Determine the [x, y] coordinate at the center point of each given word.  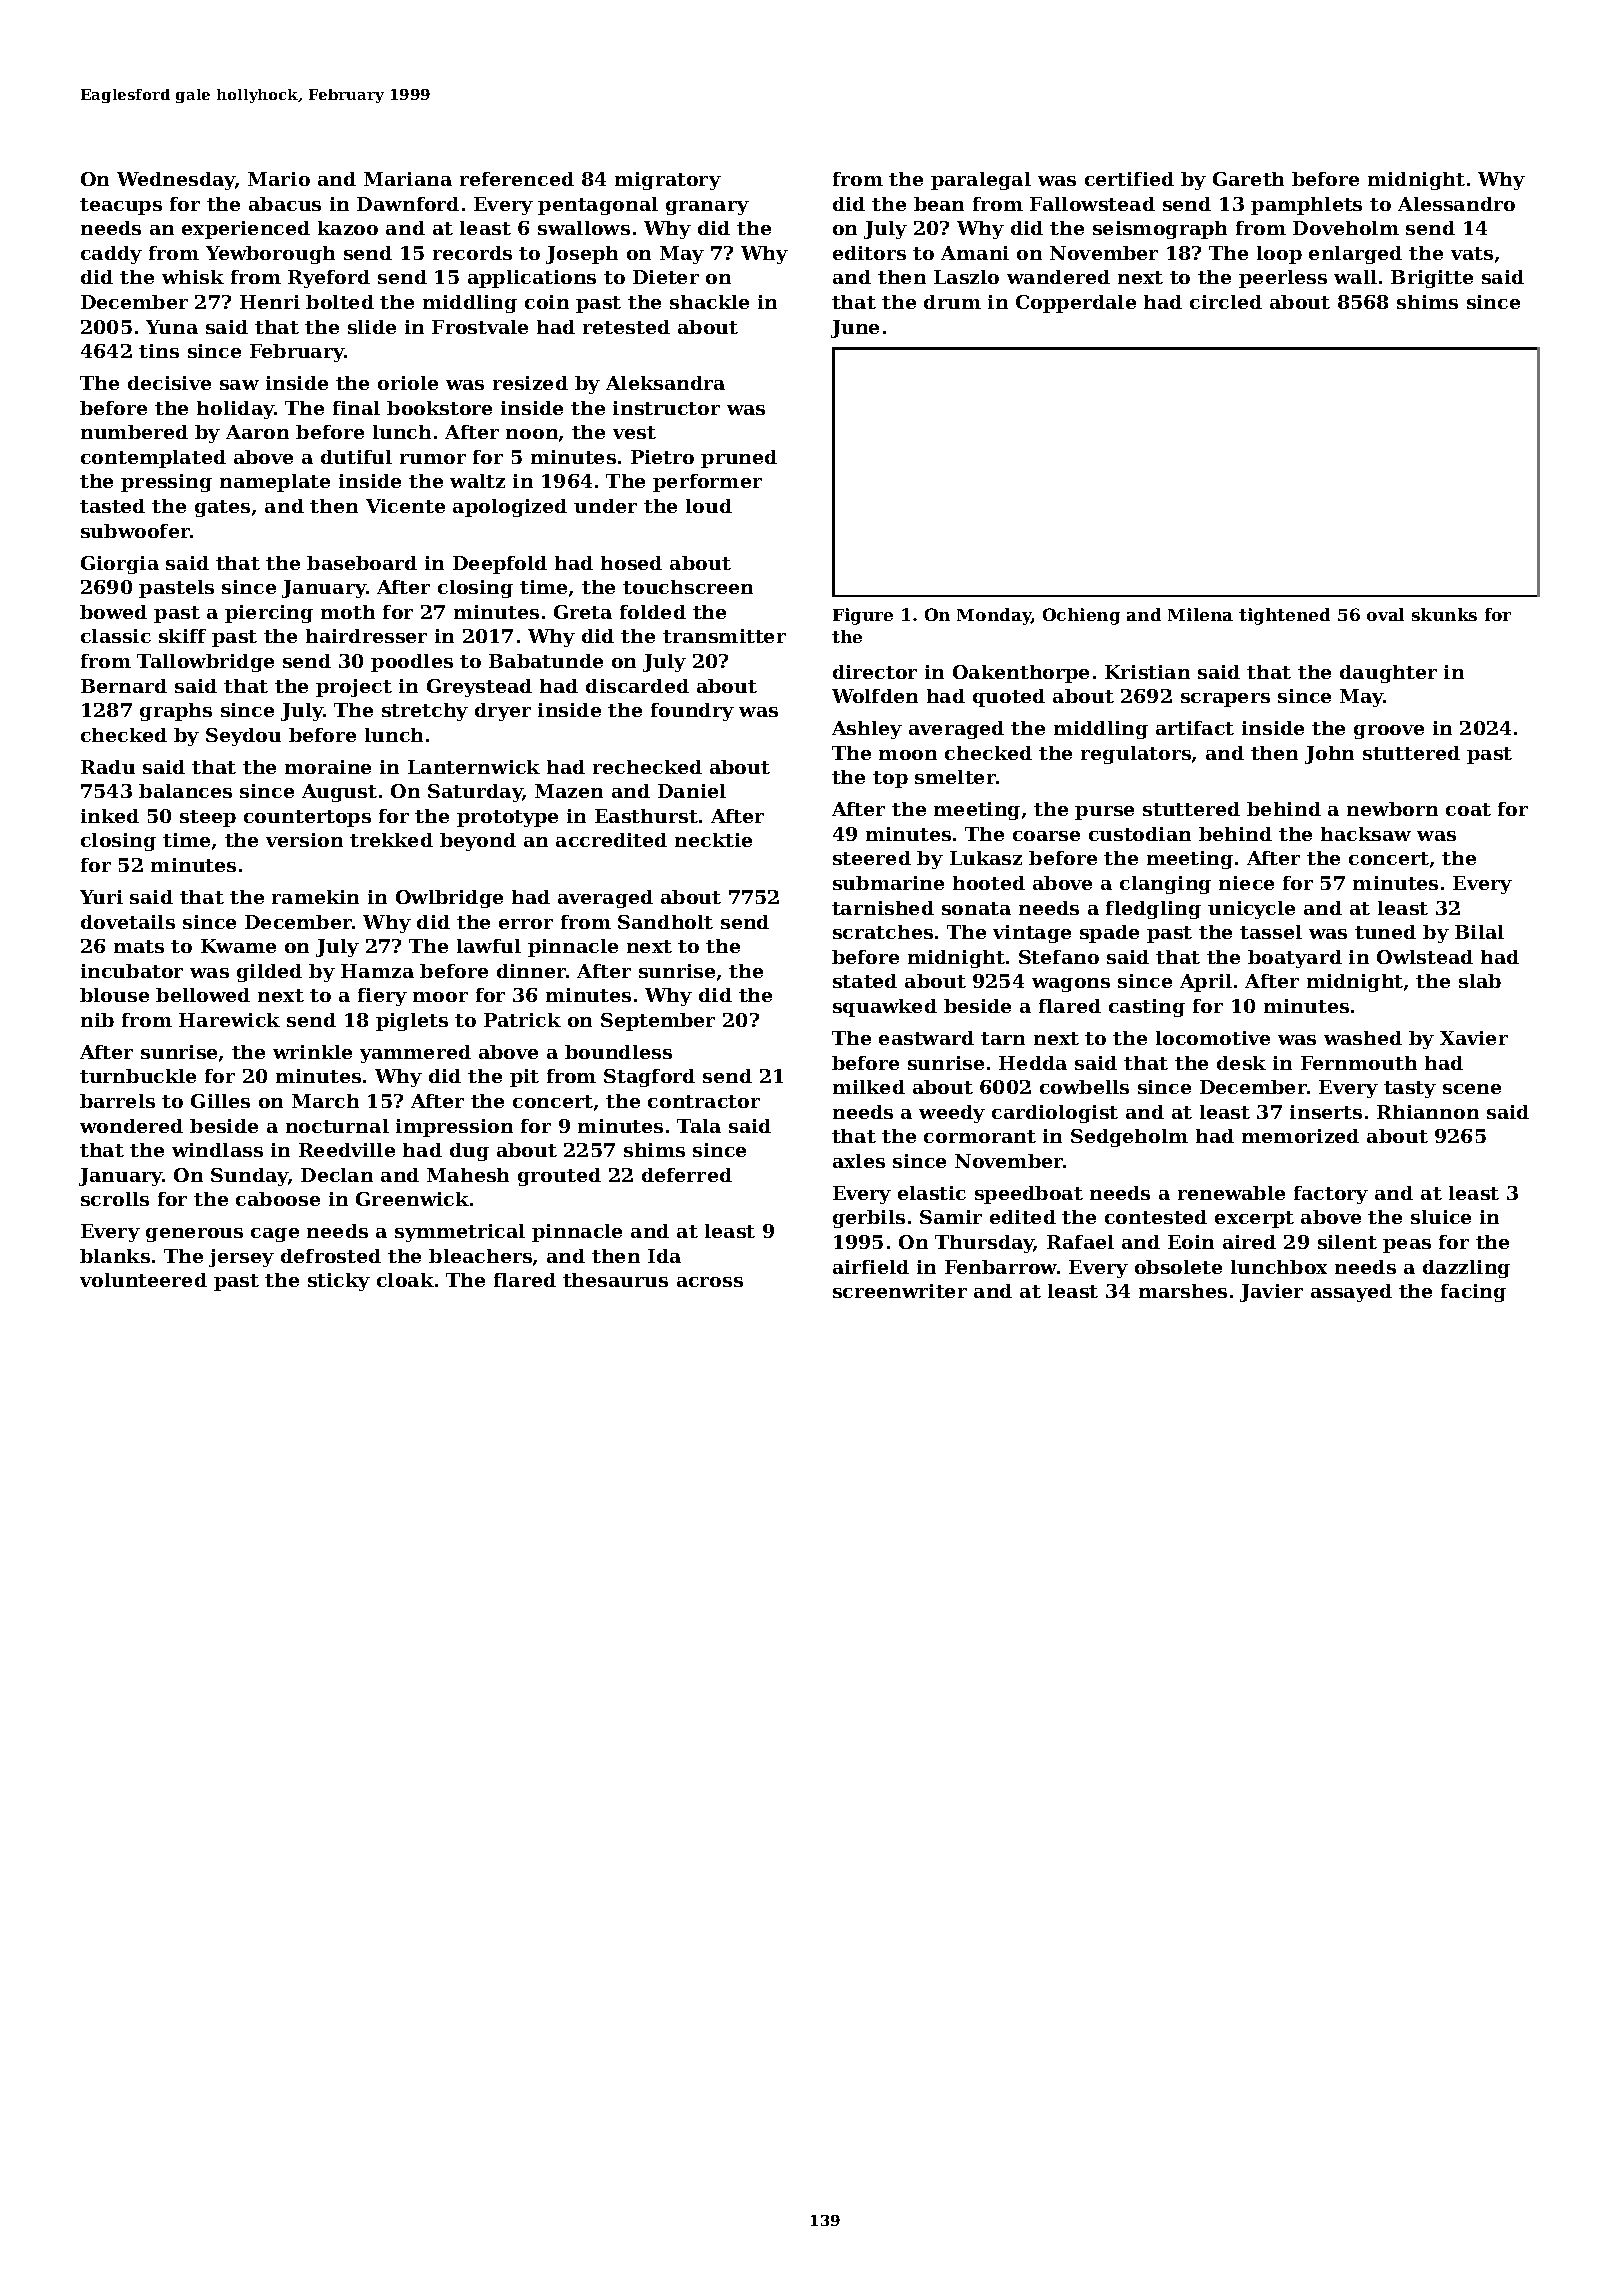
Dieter [666, 277]
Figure [863, 616]
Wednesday [176, 181]
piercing [269, 614]
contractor [704, 1101]
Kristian [1147, 672]
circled [1226, 302]
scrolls [115, 1199]
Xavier [1474, 1038]
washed [1363, 1038]
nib [97, 1020]
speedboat [1029, 1195]
